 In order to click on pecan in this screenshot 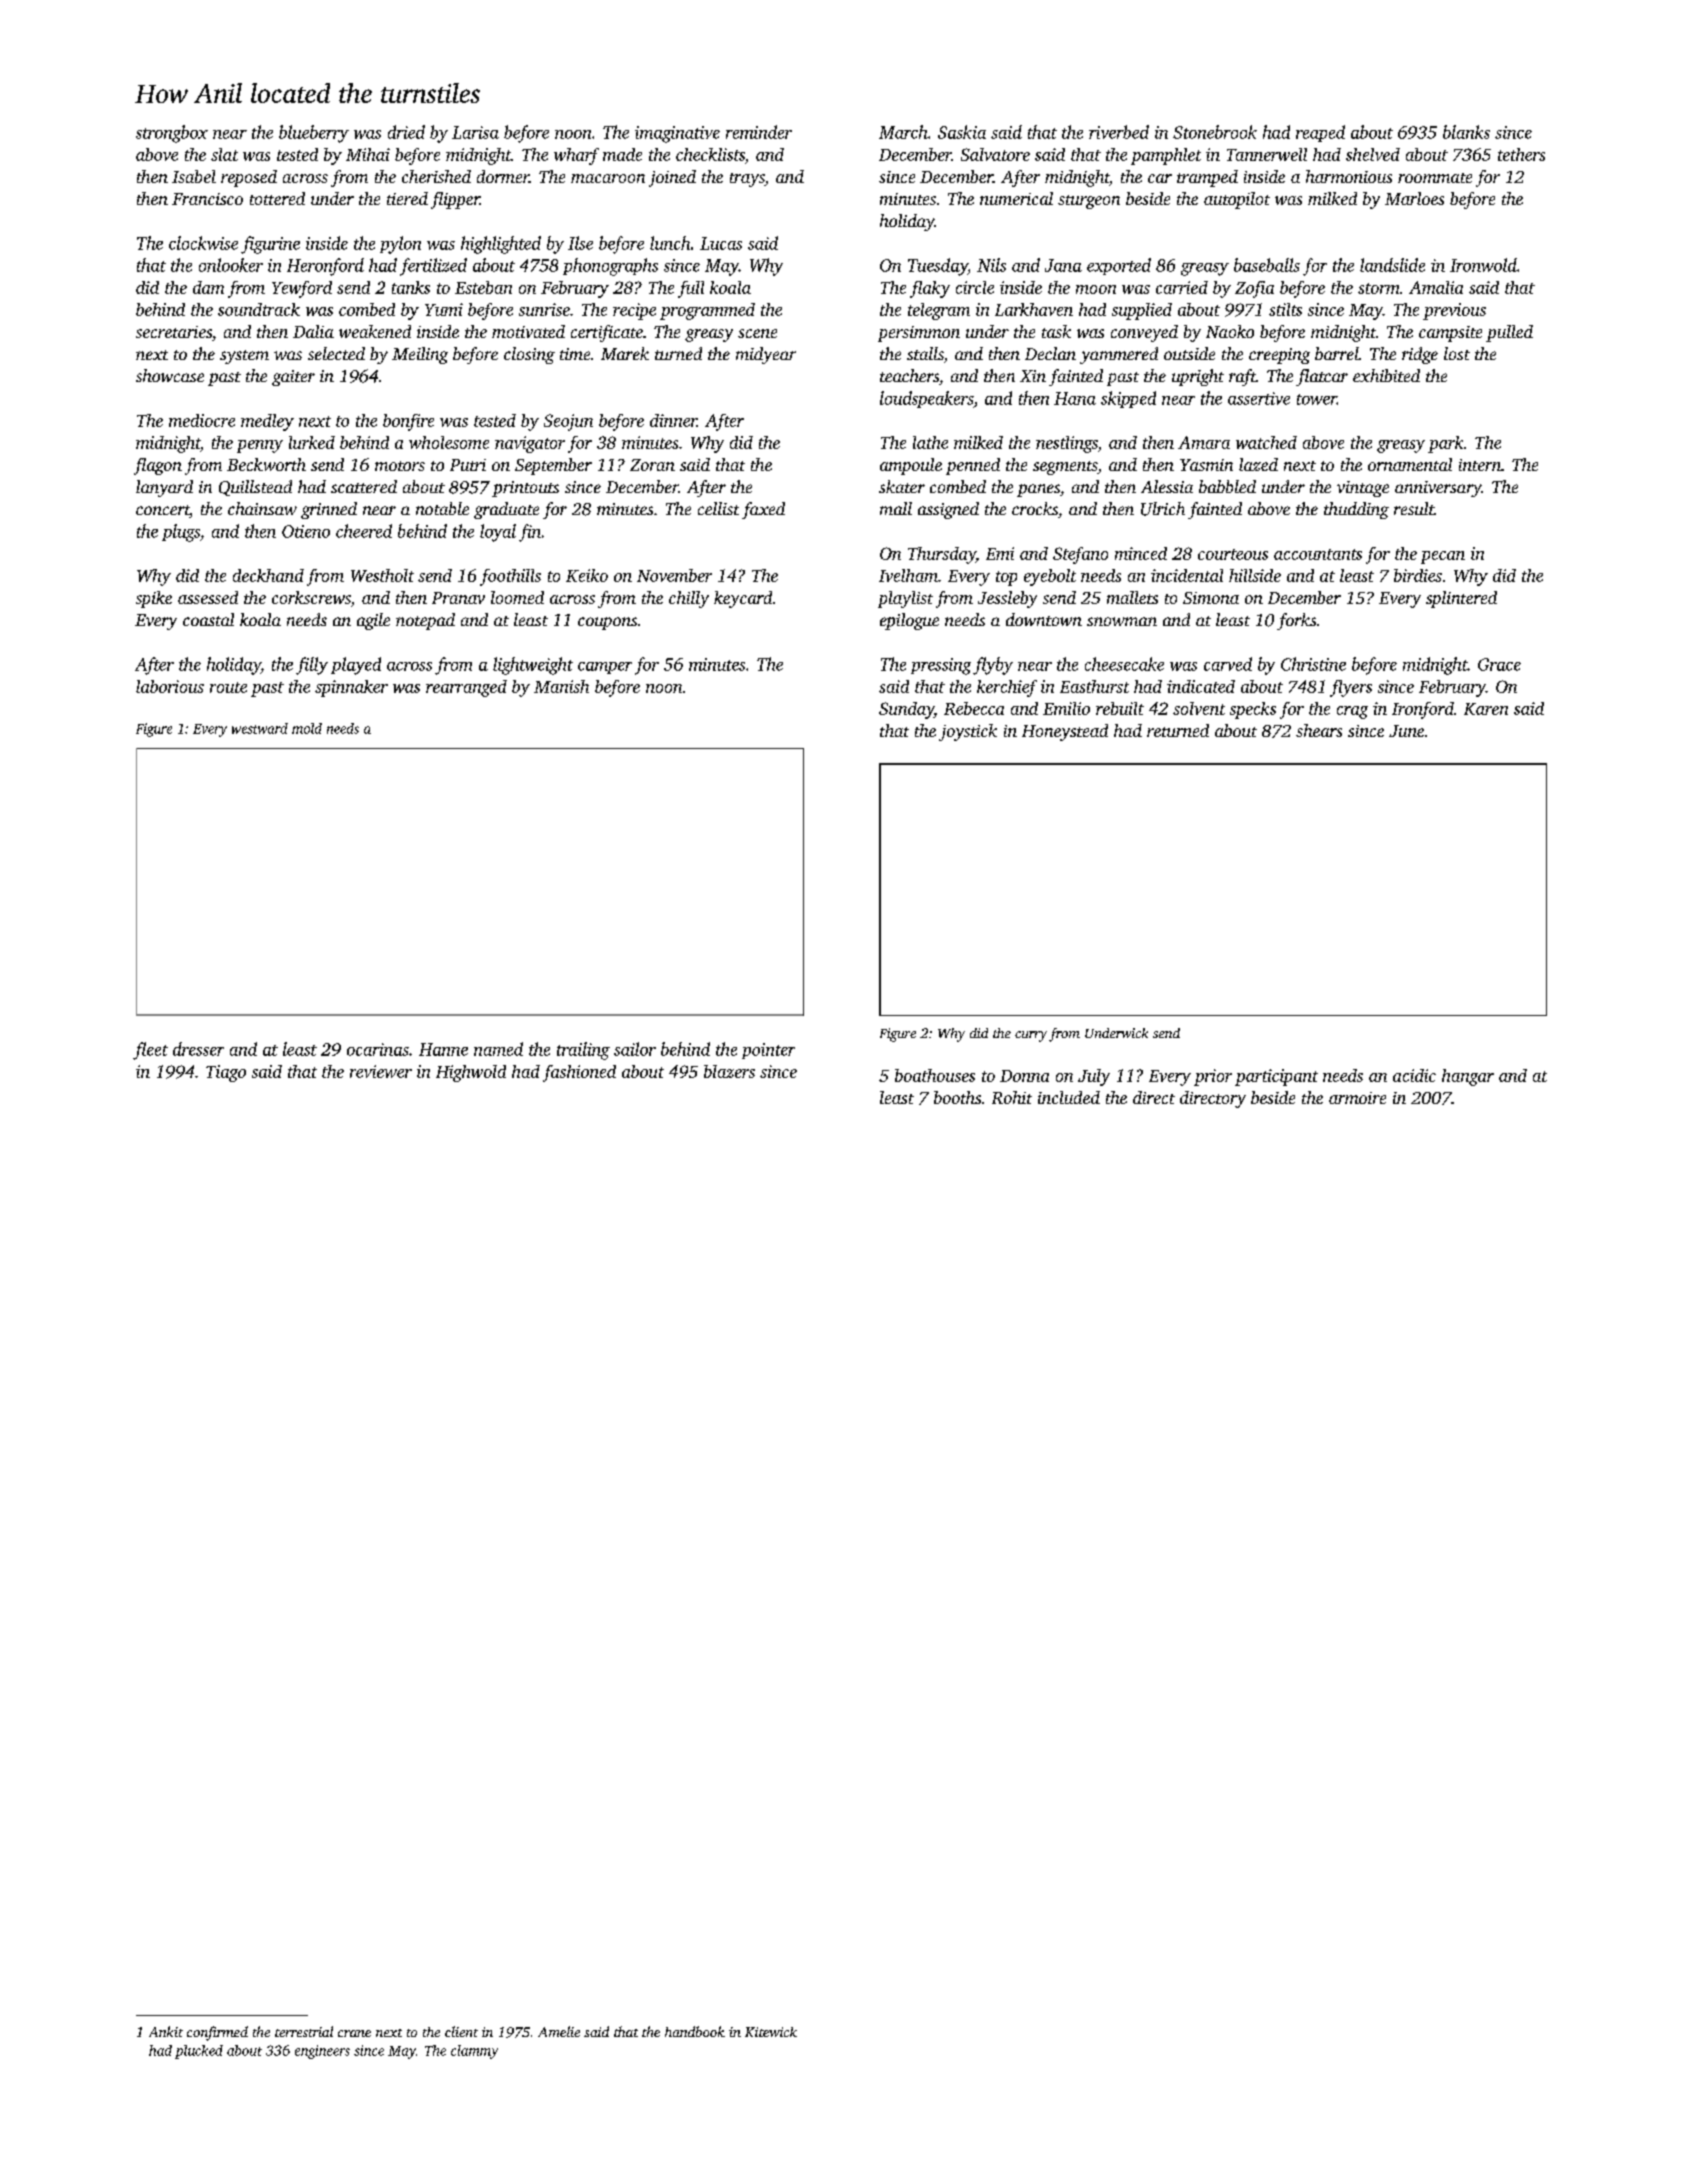, I will do `click(1443, 557)`.
